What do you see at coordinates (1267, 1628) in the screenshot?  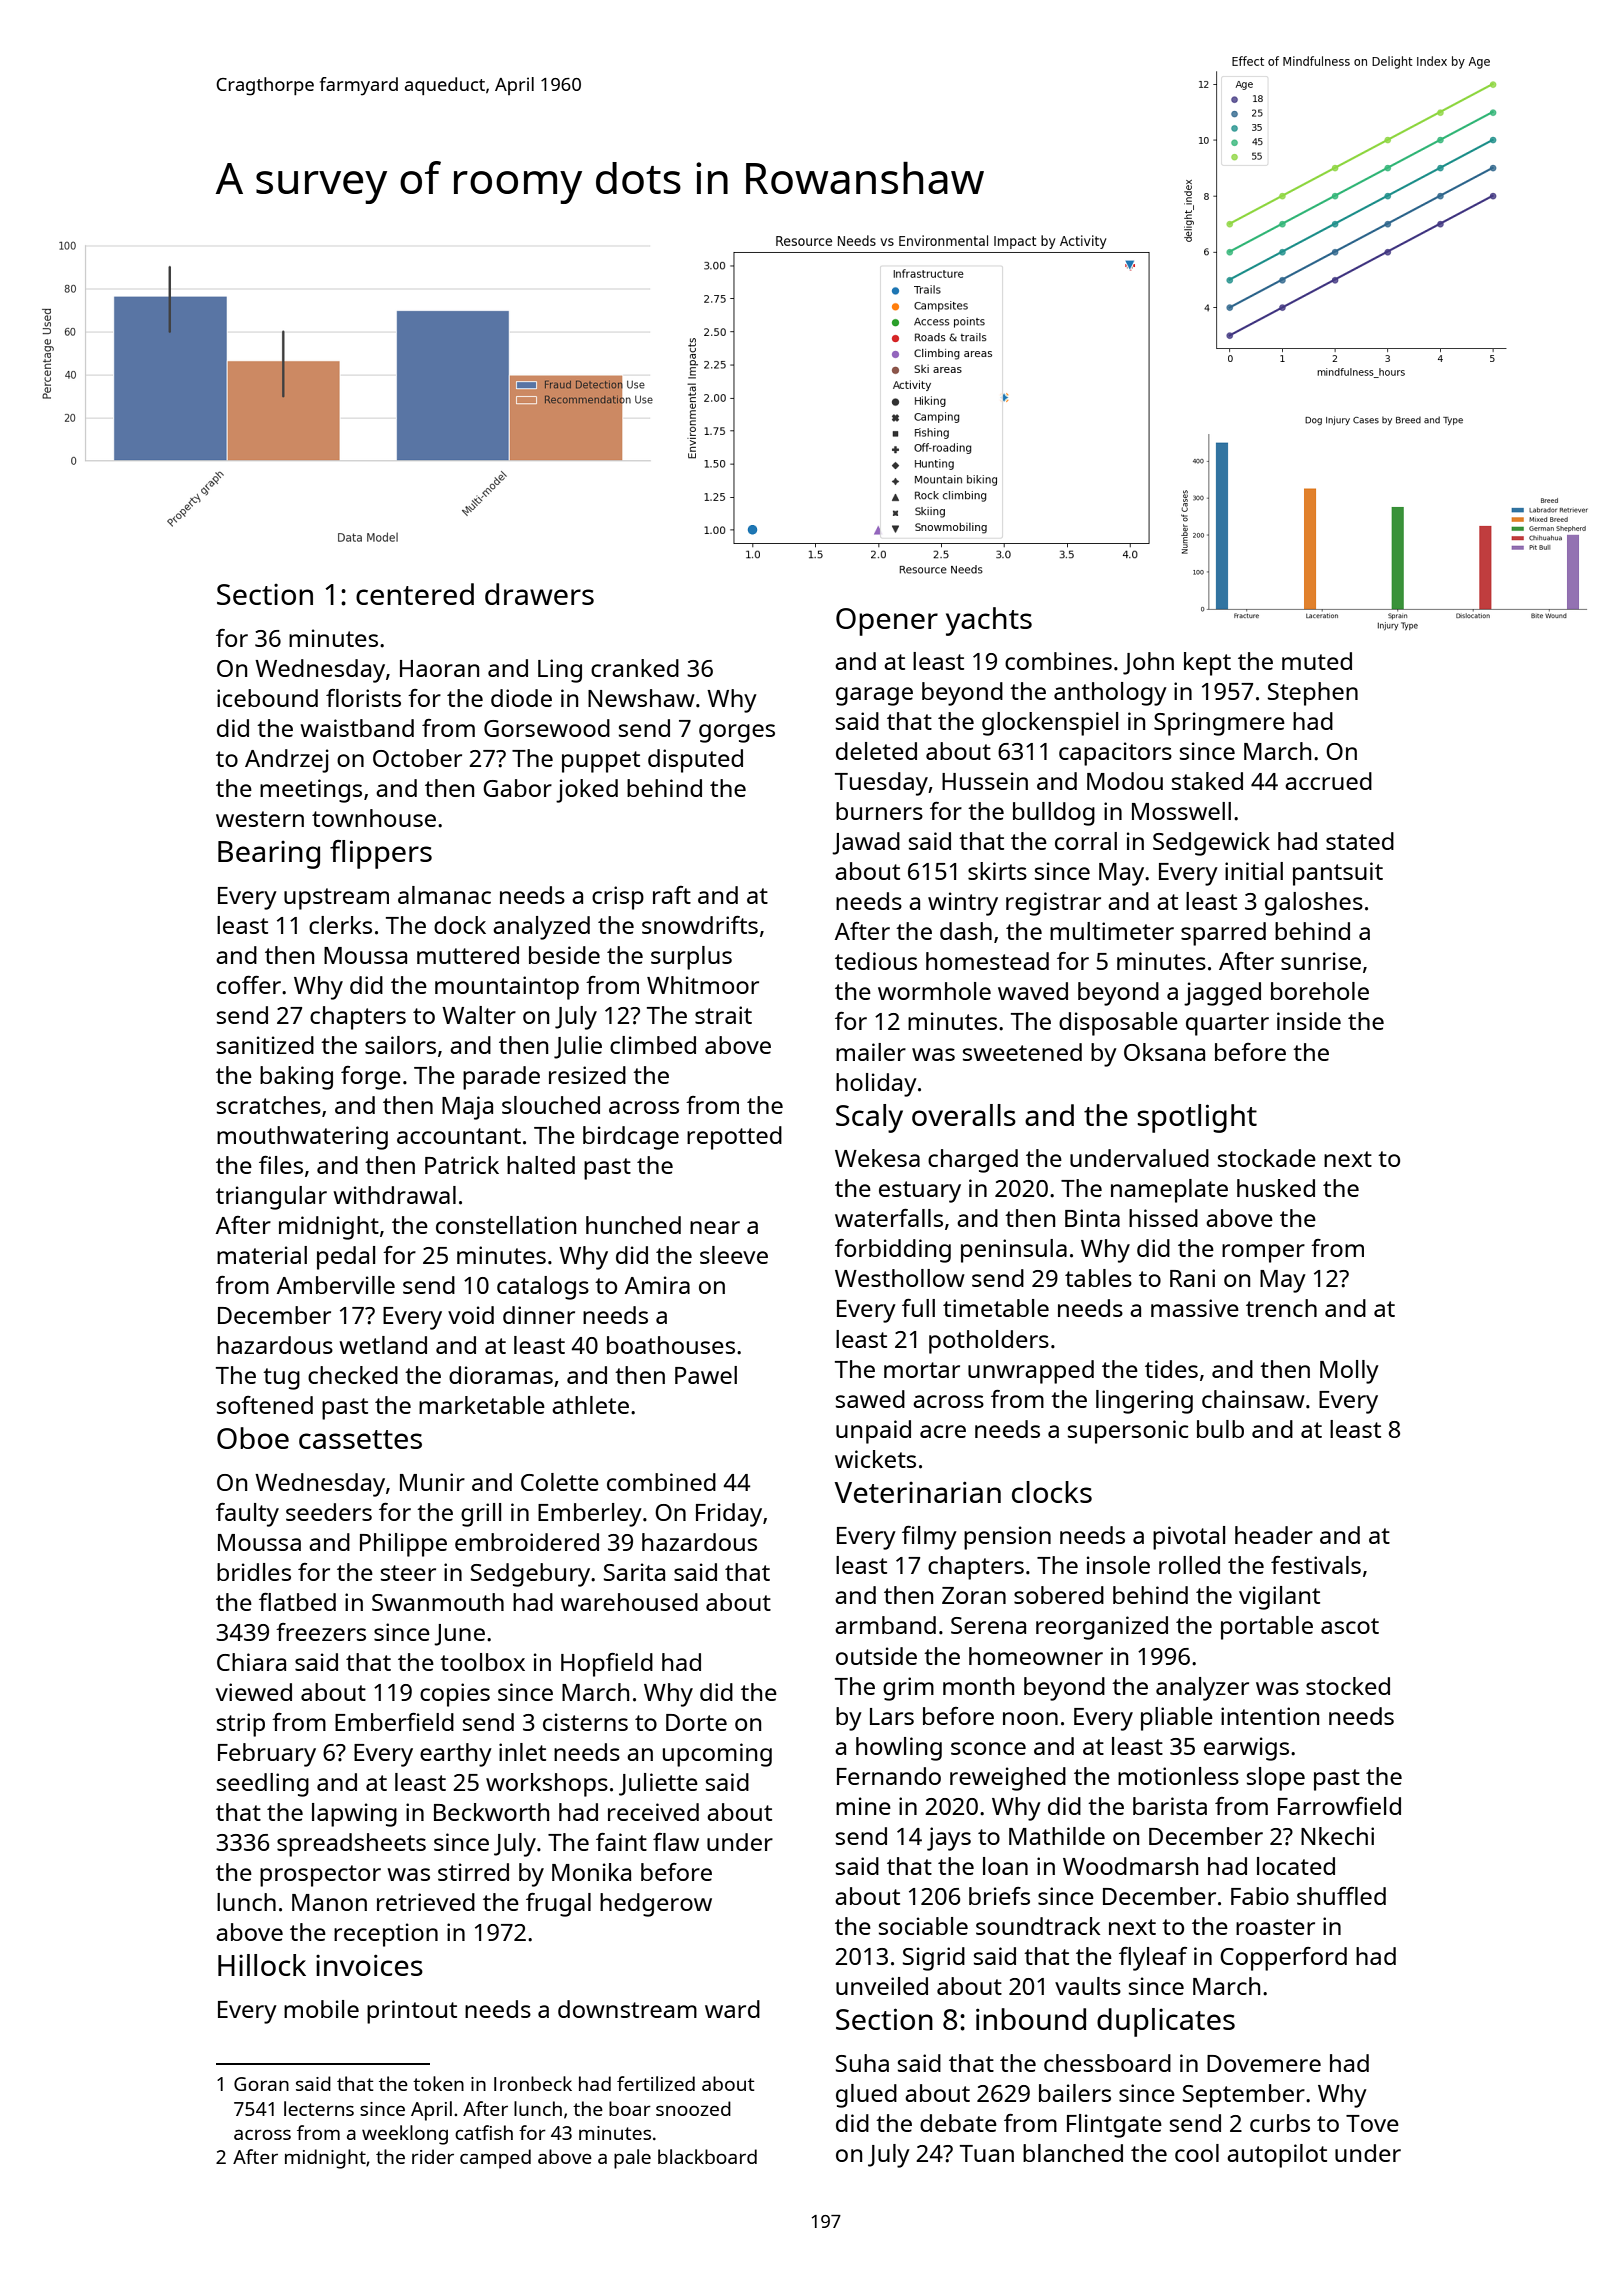 I see `portable` at bounding box center [1267, 1628].
